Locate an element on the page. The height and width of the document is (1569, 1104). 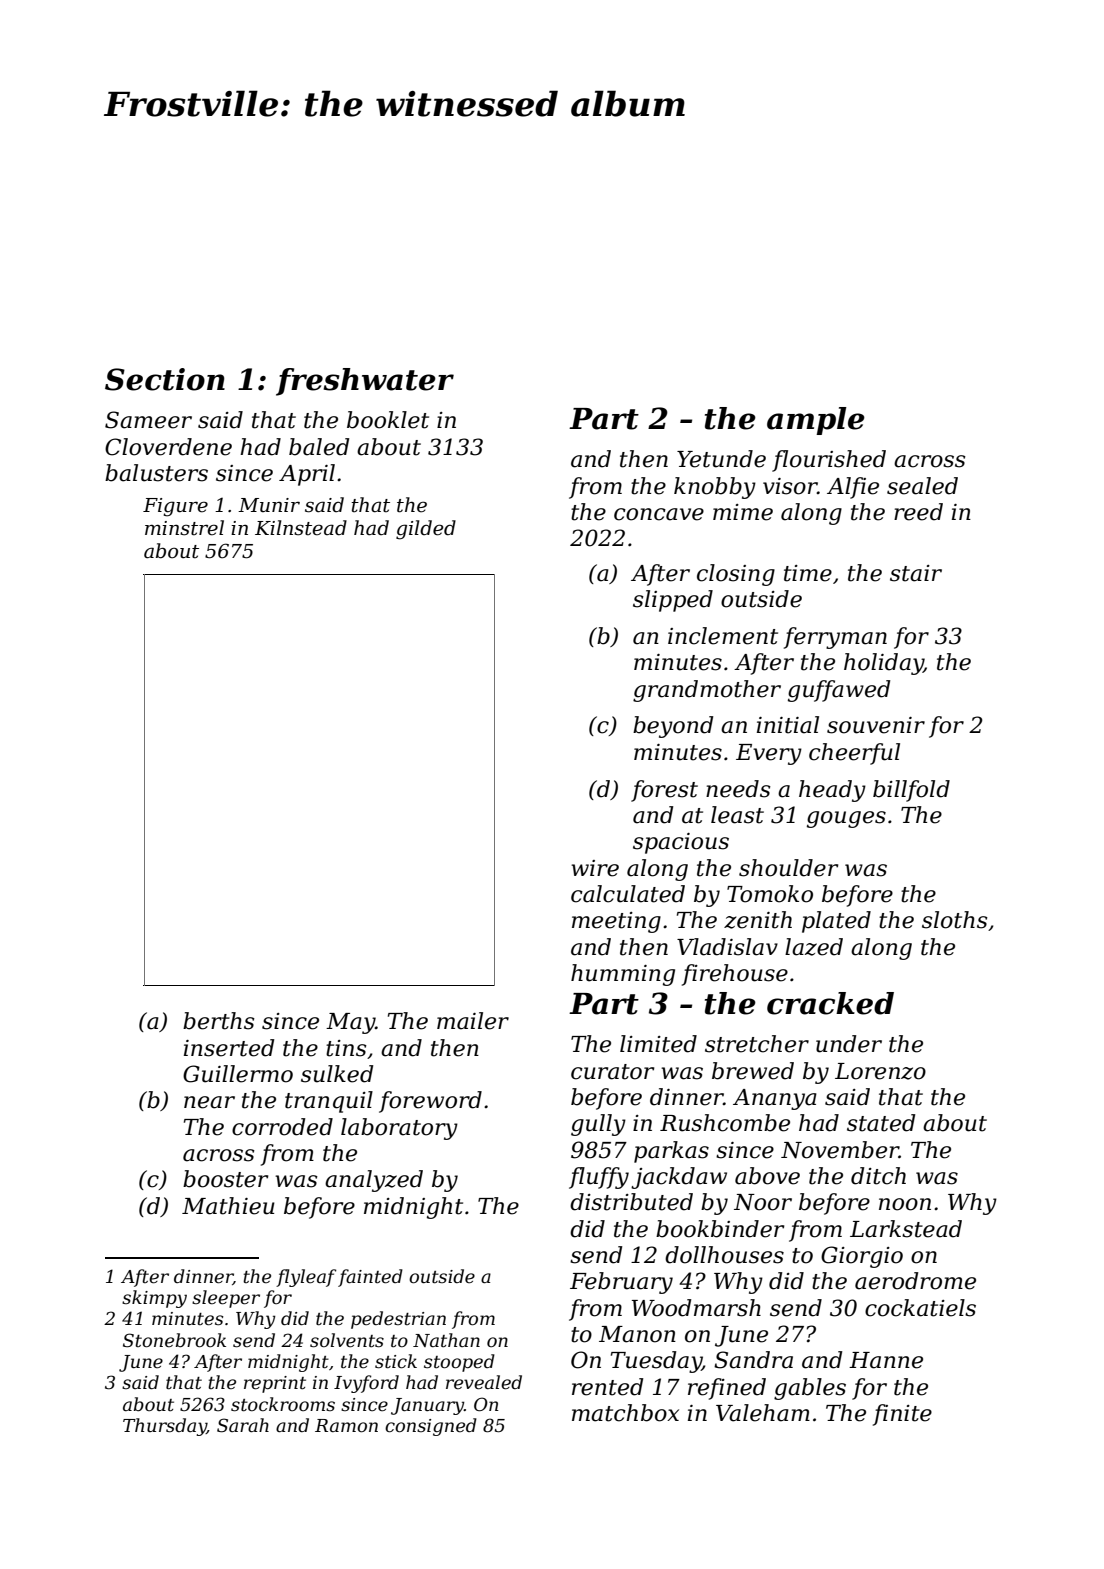
forest is located at coordinates (664, 791).
